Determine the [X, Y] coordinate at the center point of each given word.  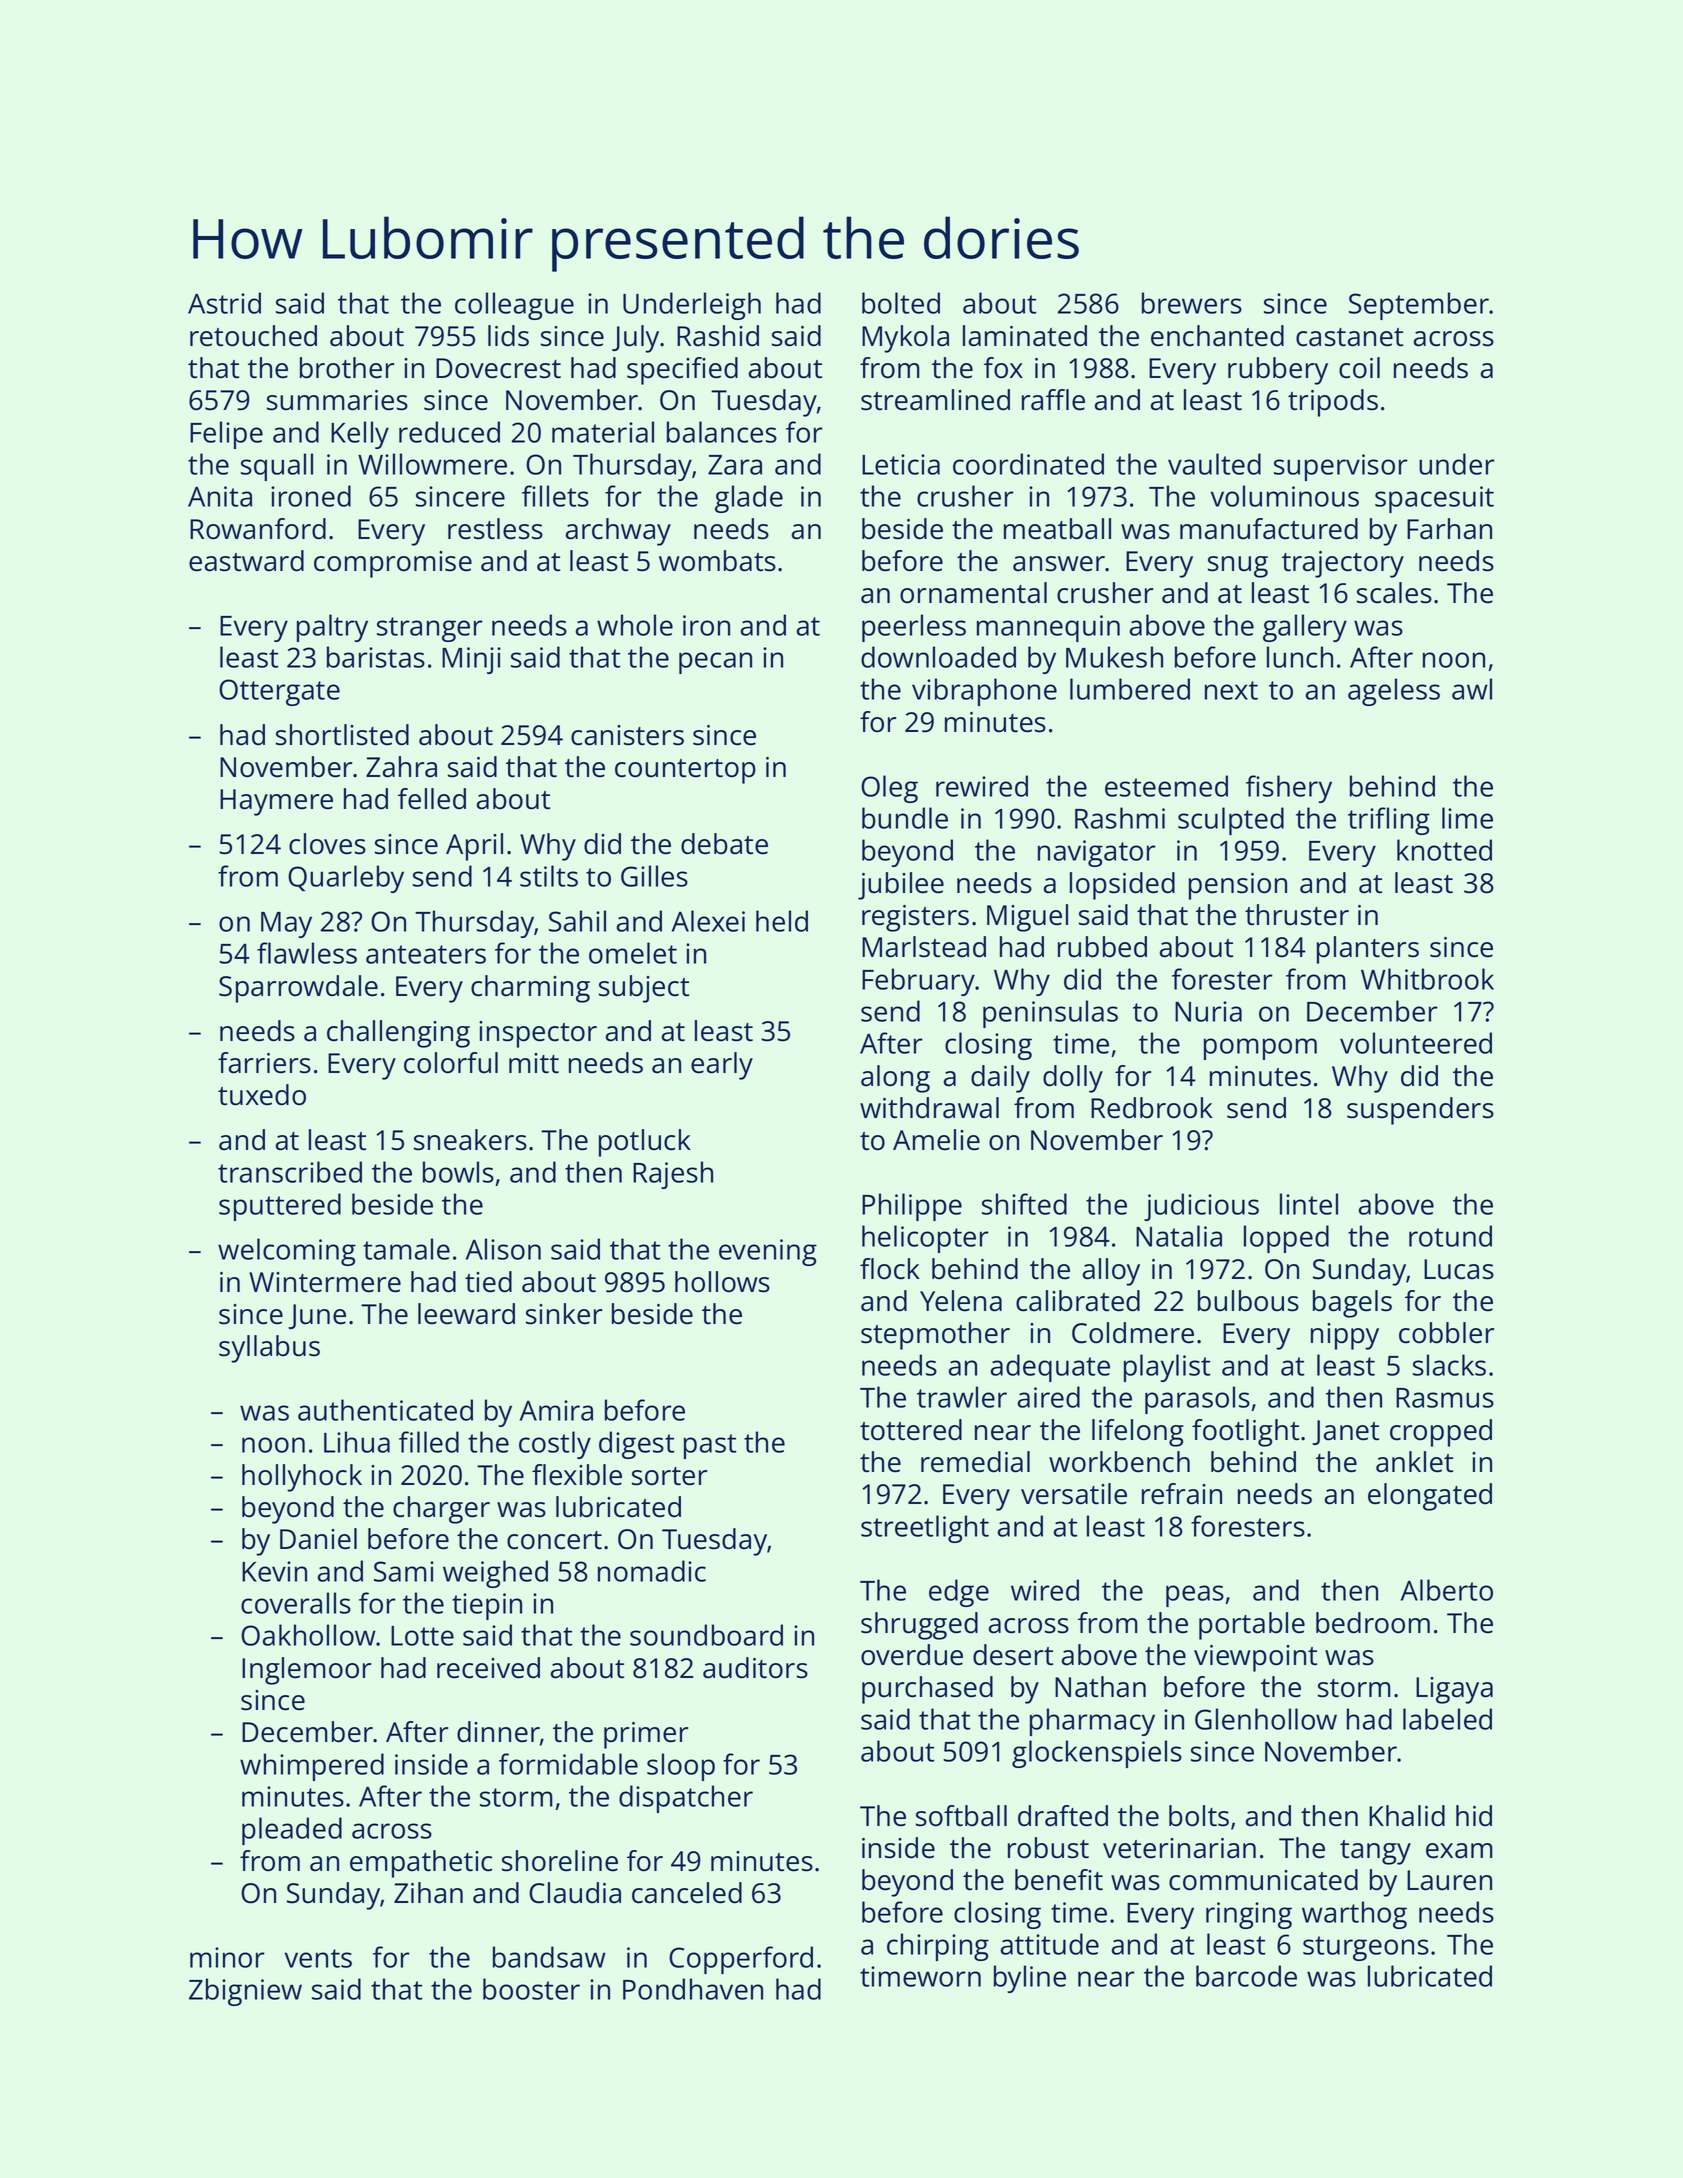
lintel [1309, 1204]
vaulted [1214, 464]
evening [768, 1252]
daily [1000, 1079]
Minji [471, 660]
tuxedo [262, 1095]
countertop [685, 771]
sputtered [280, 1207]
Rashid [718, 336]
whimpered [312, 1767]
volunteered [1416, 1043]
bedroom [1373, 1623]
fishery [1289, 789]
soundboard [706, 1635]
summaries [337, 400]
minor [227, 1957]
